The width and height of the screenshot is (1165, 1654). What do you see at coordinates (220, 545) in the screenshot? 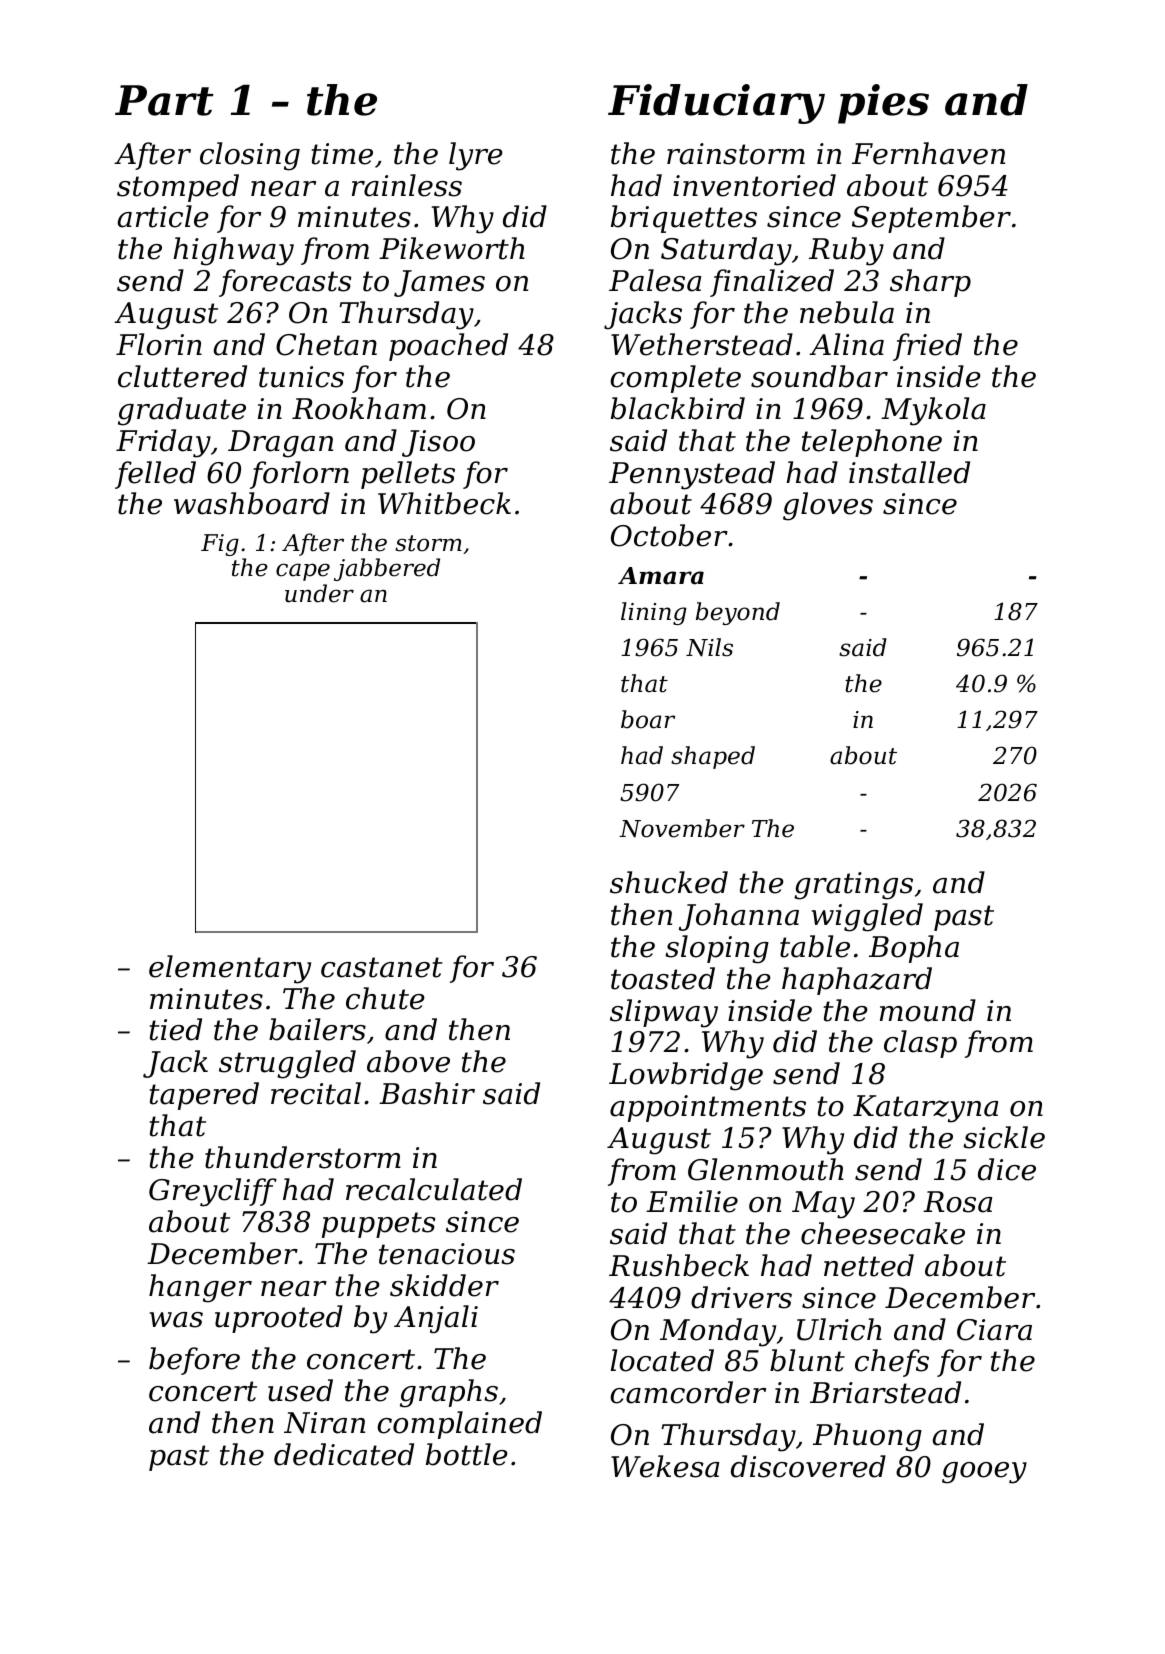
I see `Fig` at bounding box center [220, 545].
